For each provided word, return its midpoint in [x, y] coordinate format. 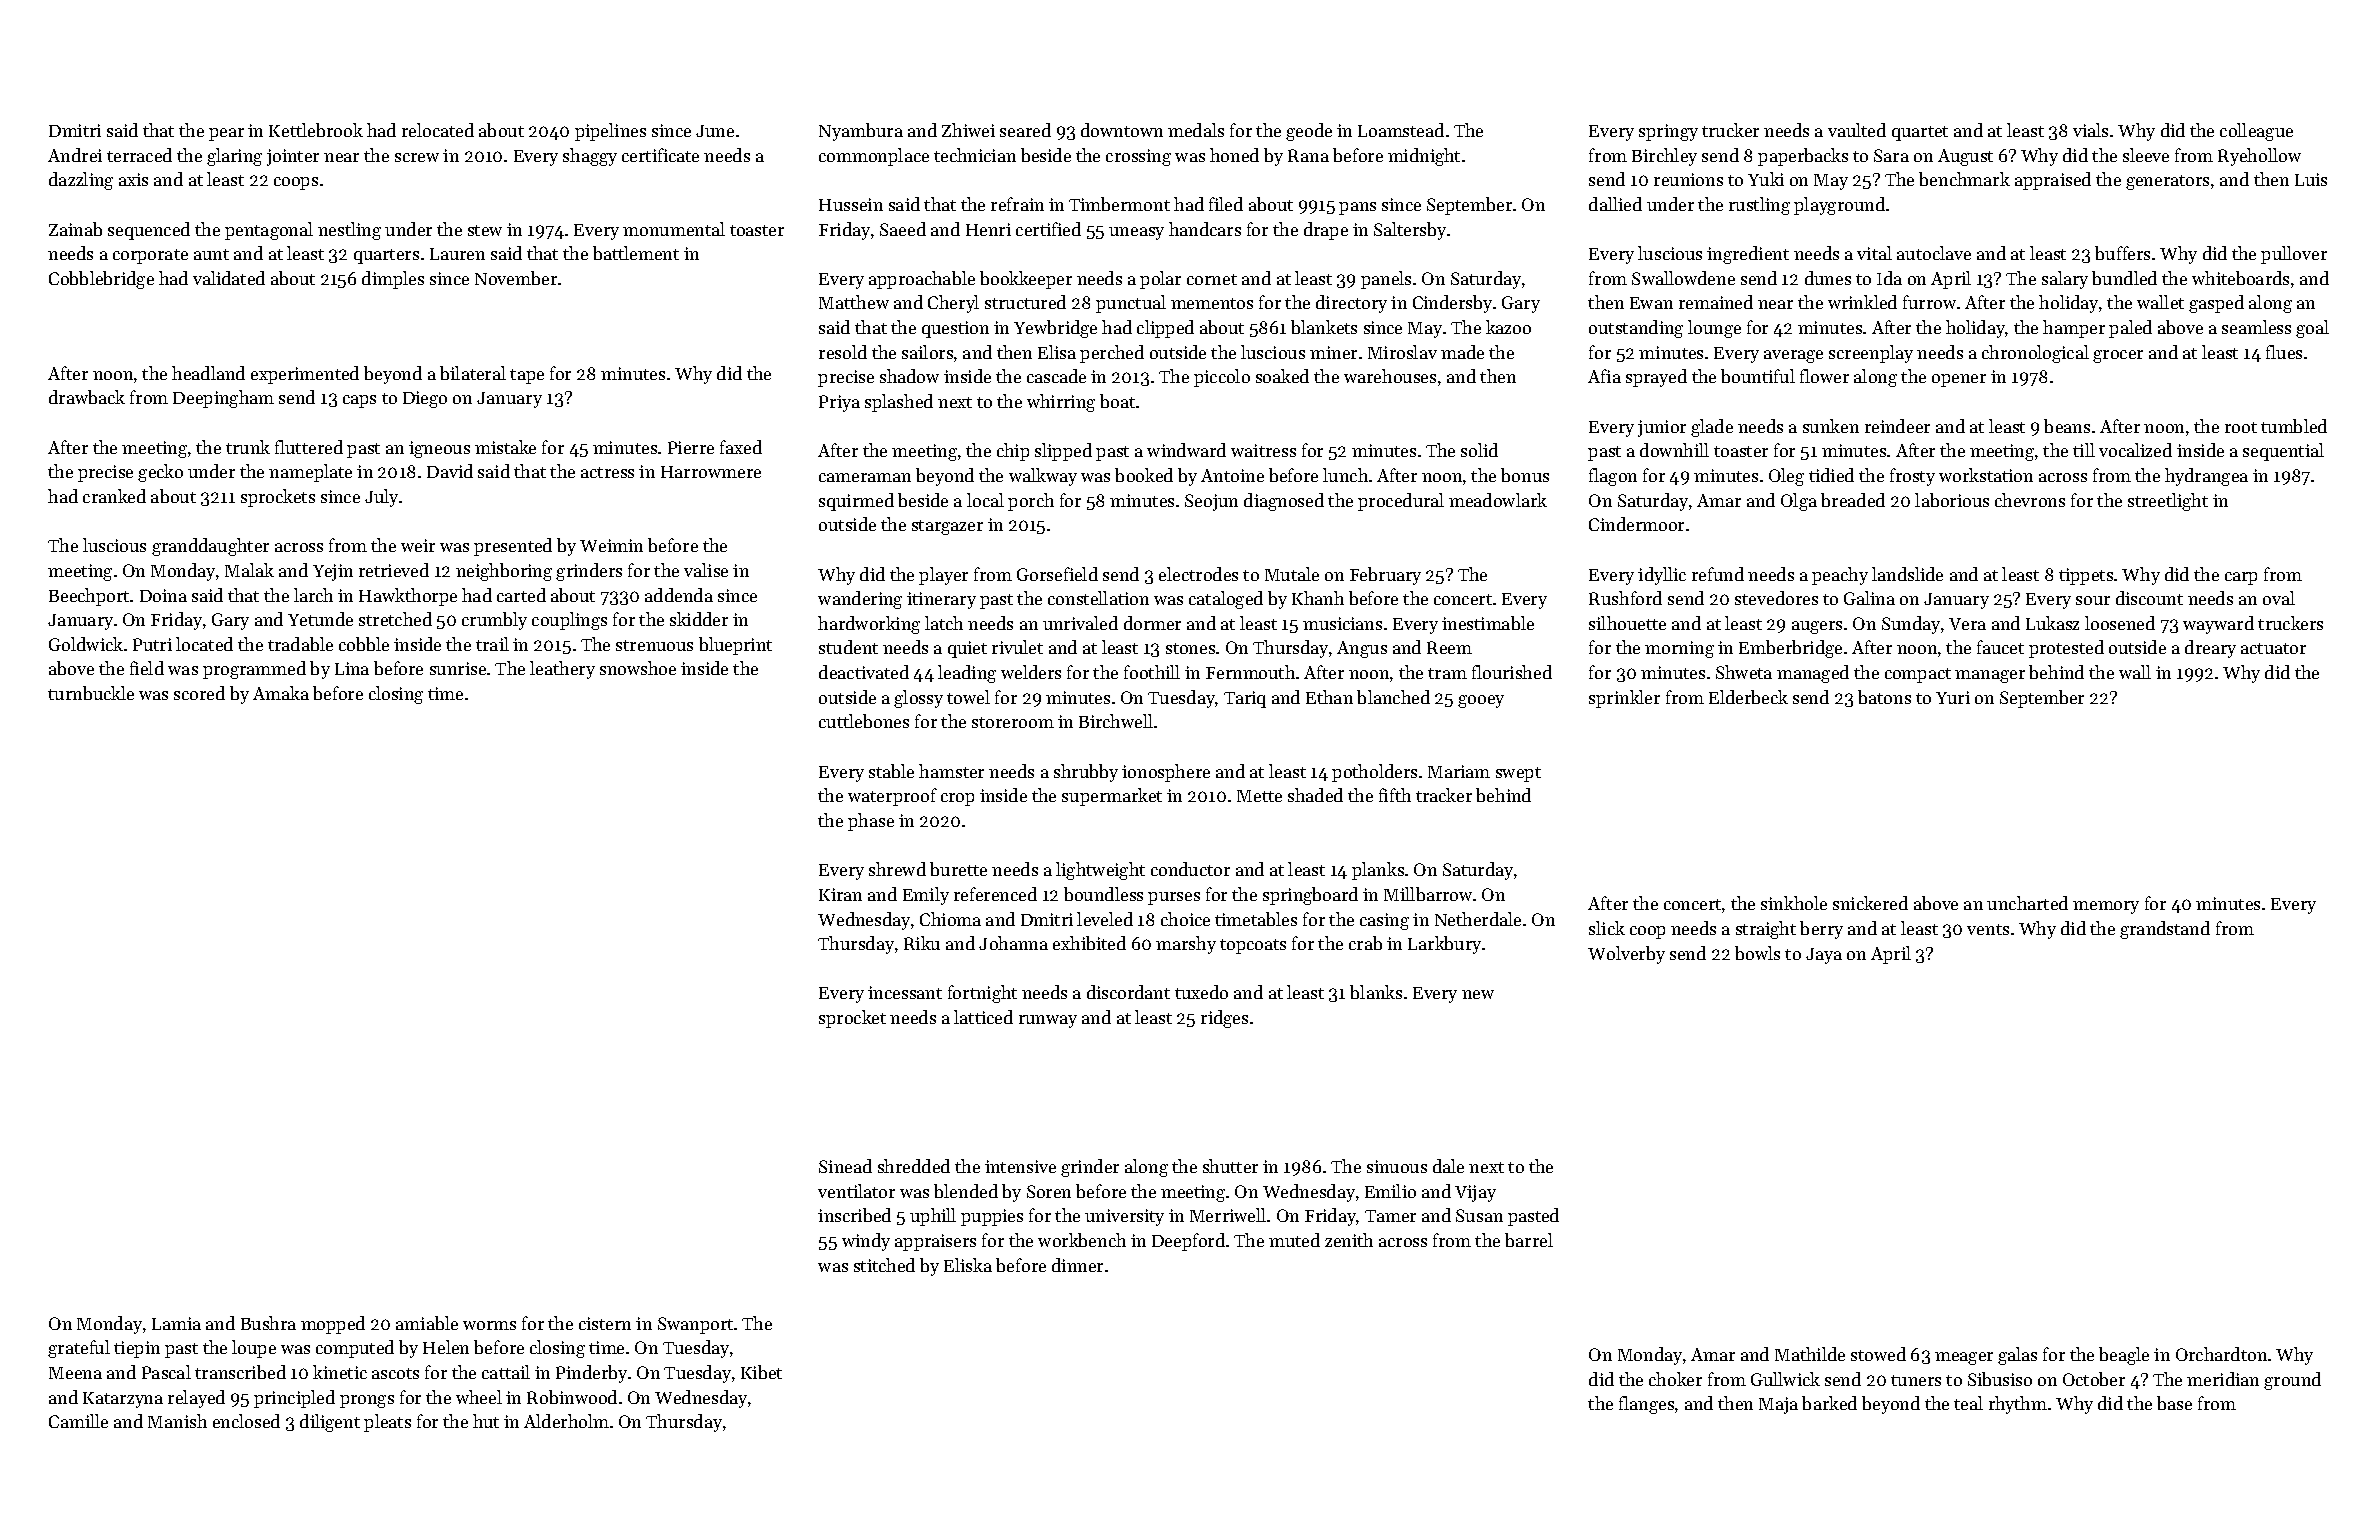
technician [975, 155]
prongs [367, 1401]
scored [199, 693]
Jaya [1824, 956]
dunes [1828, 278]
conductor [1190, 869]
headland [208, 373]
